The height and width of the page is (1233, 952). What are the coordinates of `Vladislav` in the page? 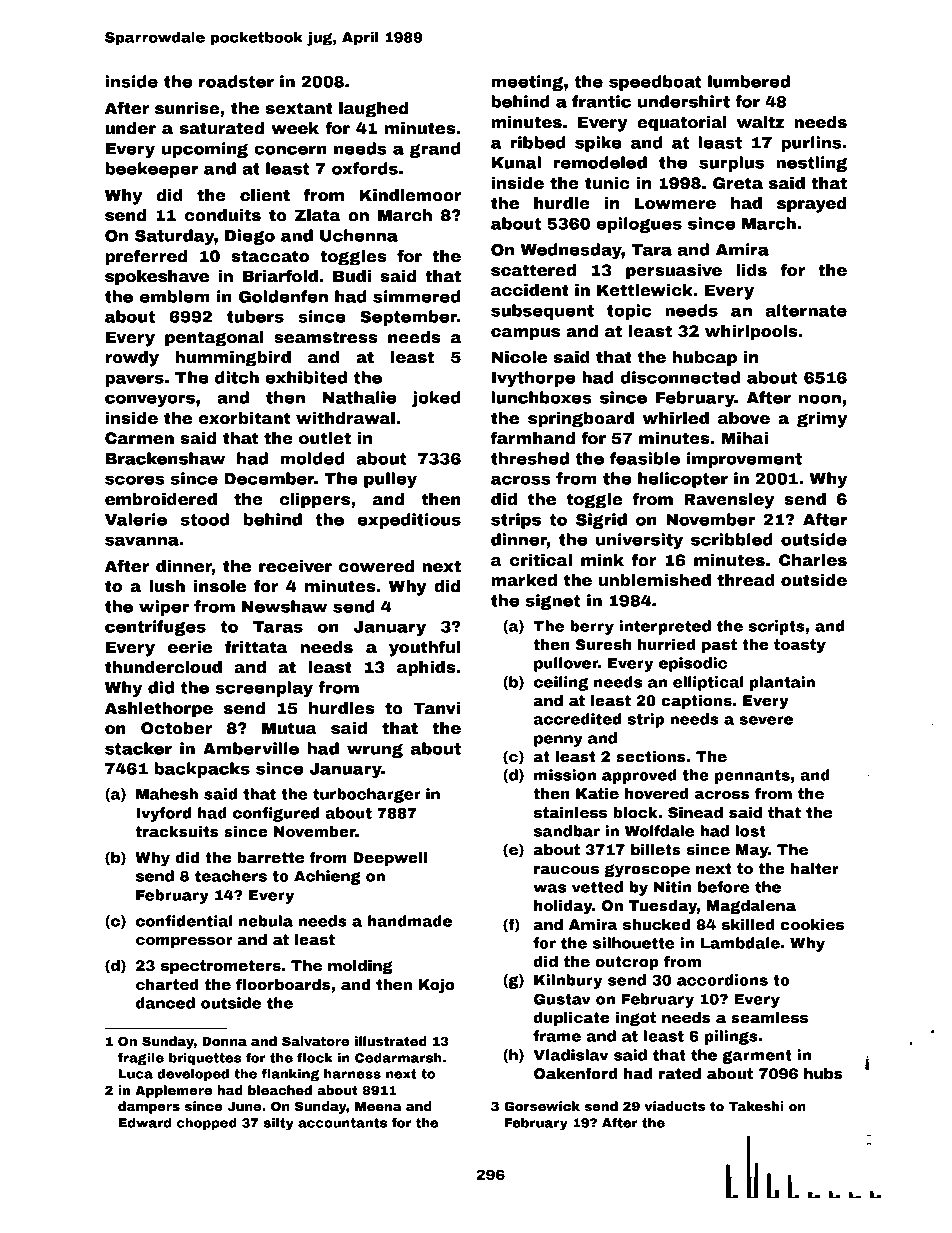 It's located at (571, 1055).
